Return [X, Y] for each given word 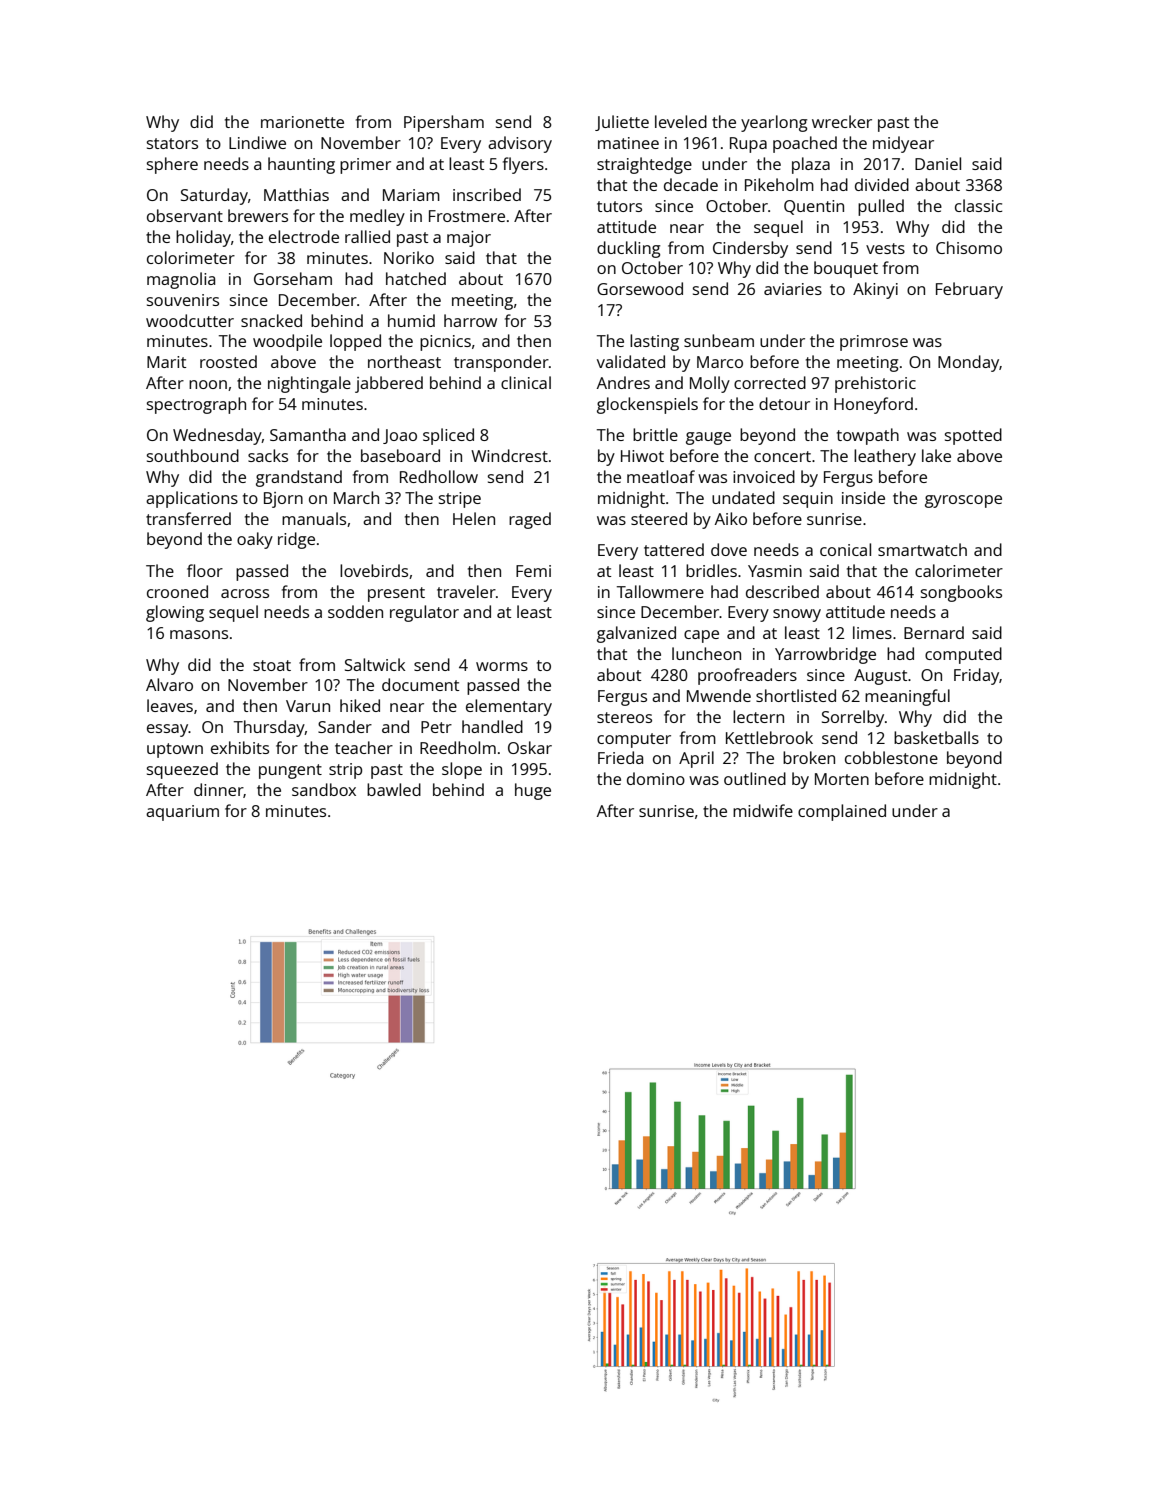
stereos [624, 717]
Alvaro [169, 684]
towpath [868, 436]
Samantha [308, 434]
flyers [523, 165]
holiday [203, 238]
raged [530, 520]
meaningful [907, 697]
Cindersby [750, 249]
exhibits [240, 747]
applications [192, 499]
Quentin [814, 207]
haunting [301, 165]
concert [782, 456]
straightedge [644, 165]
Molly [710, 384]
